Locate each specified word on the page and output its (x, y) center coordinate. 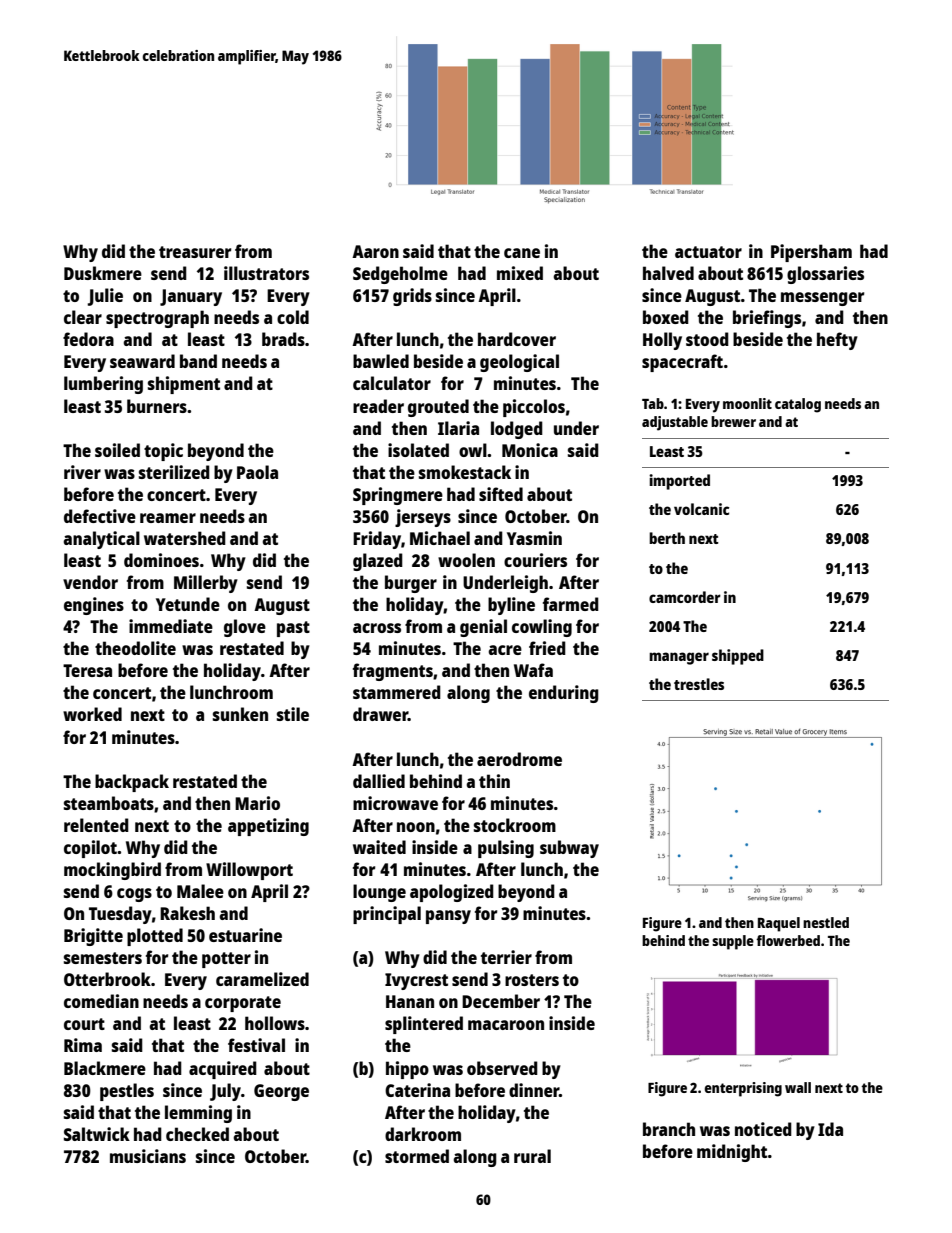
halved (668, 273)
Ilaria (458, 428)
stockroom (515, 825)
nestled (826, 922)
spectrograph (157, 319)
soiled (117, 450)
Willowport (249, 871)
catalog (798, 405)
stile (293, 714)
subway (569, 849)
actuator (708, 252)
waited (379, 847)
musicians (148, 1156)
